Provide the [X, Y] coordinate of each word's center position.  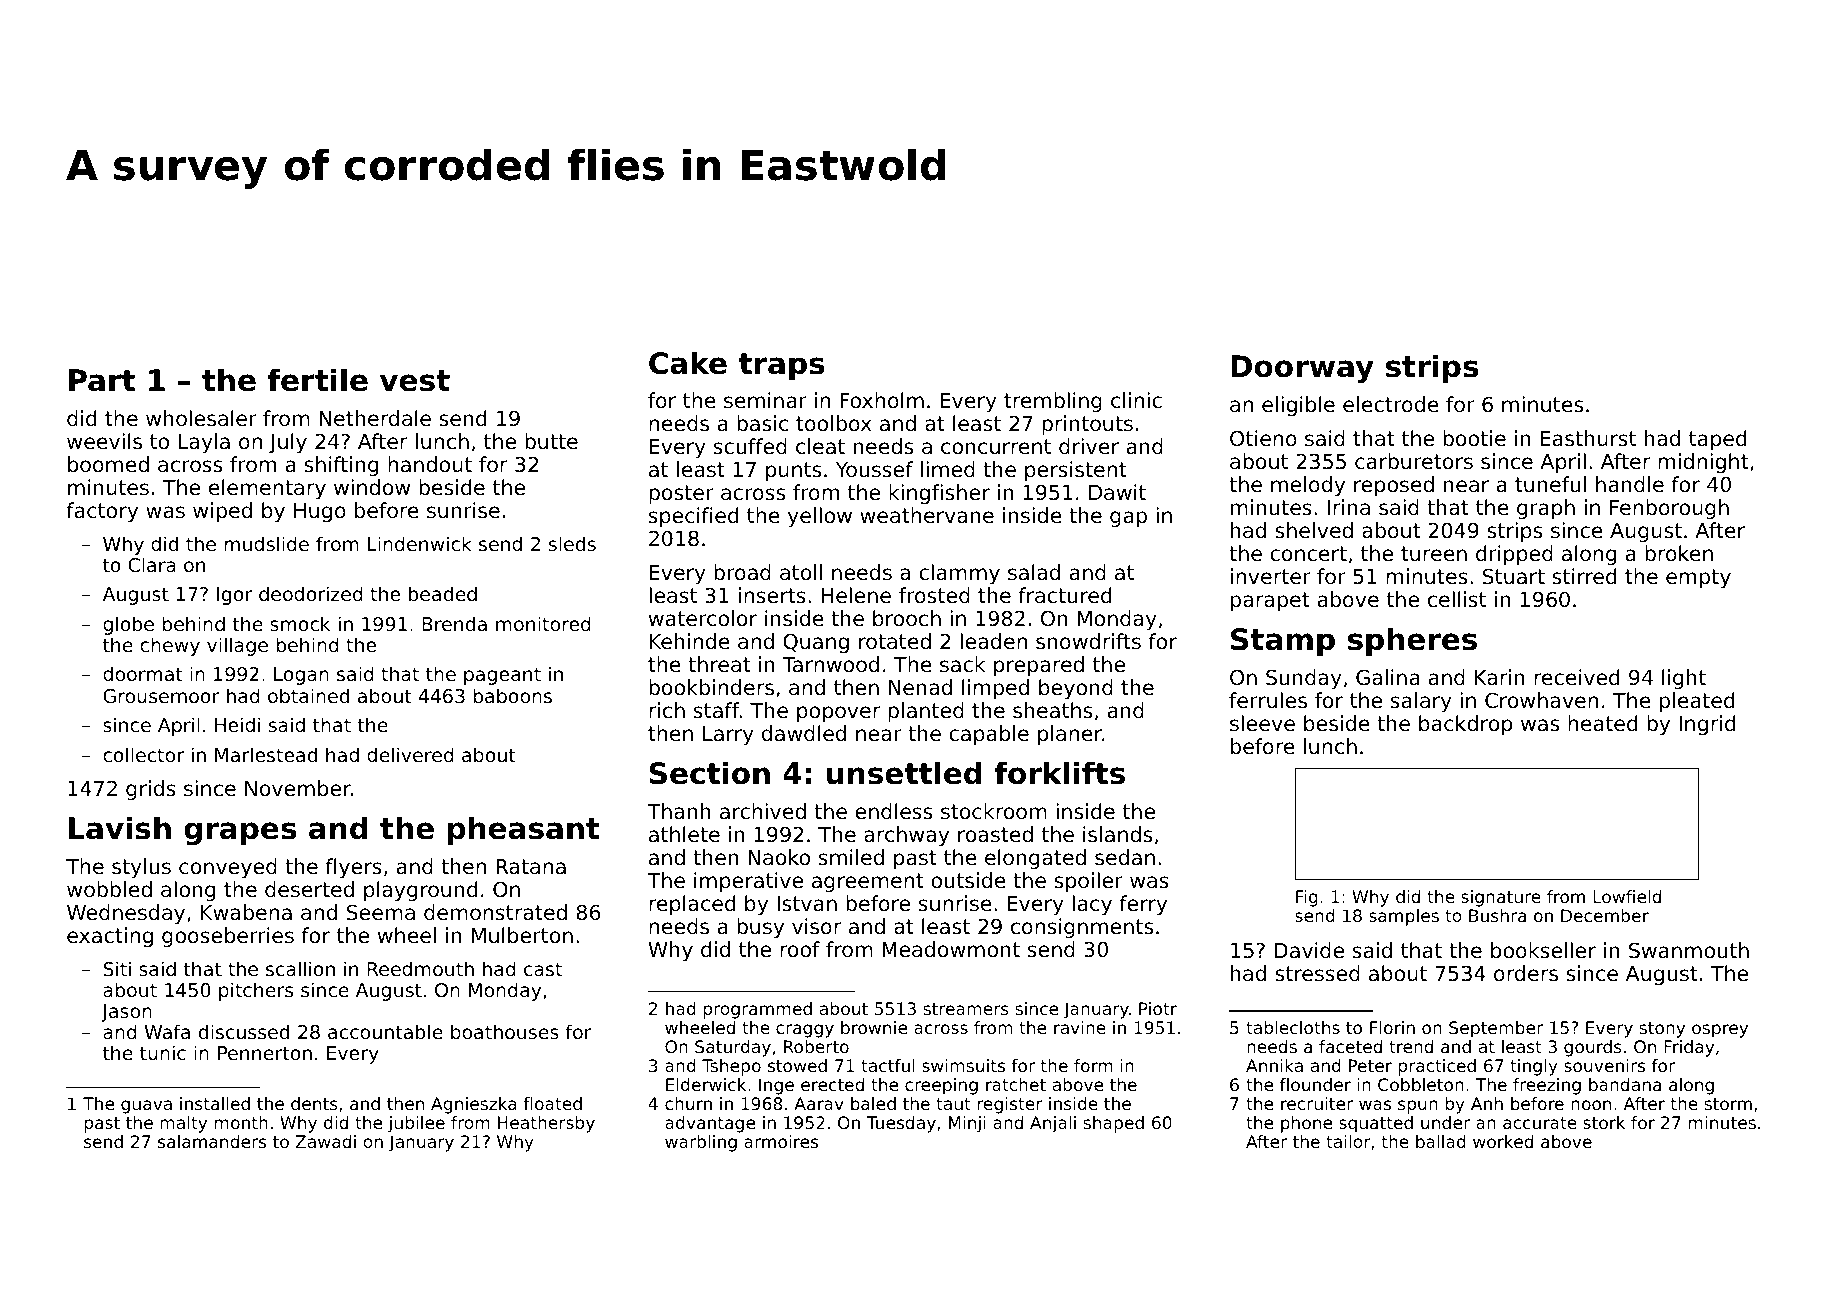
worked [1503, 1141]
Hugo [320, 513]
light [1684, 679]
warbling [701, 1143]
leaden [993, 641]
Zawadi [326, 1141]
